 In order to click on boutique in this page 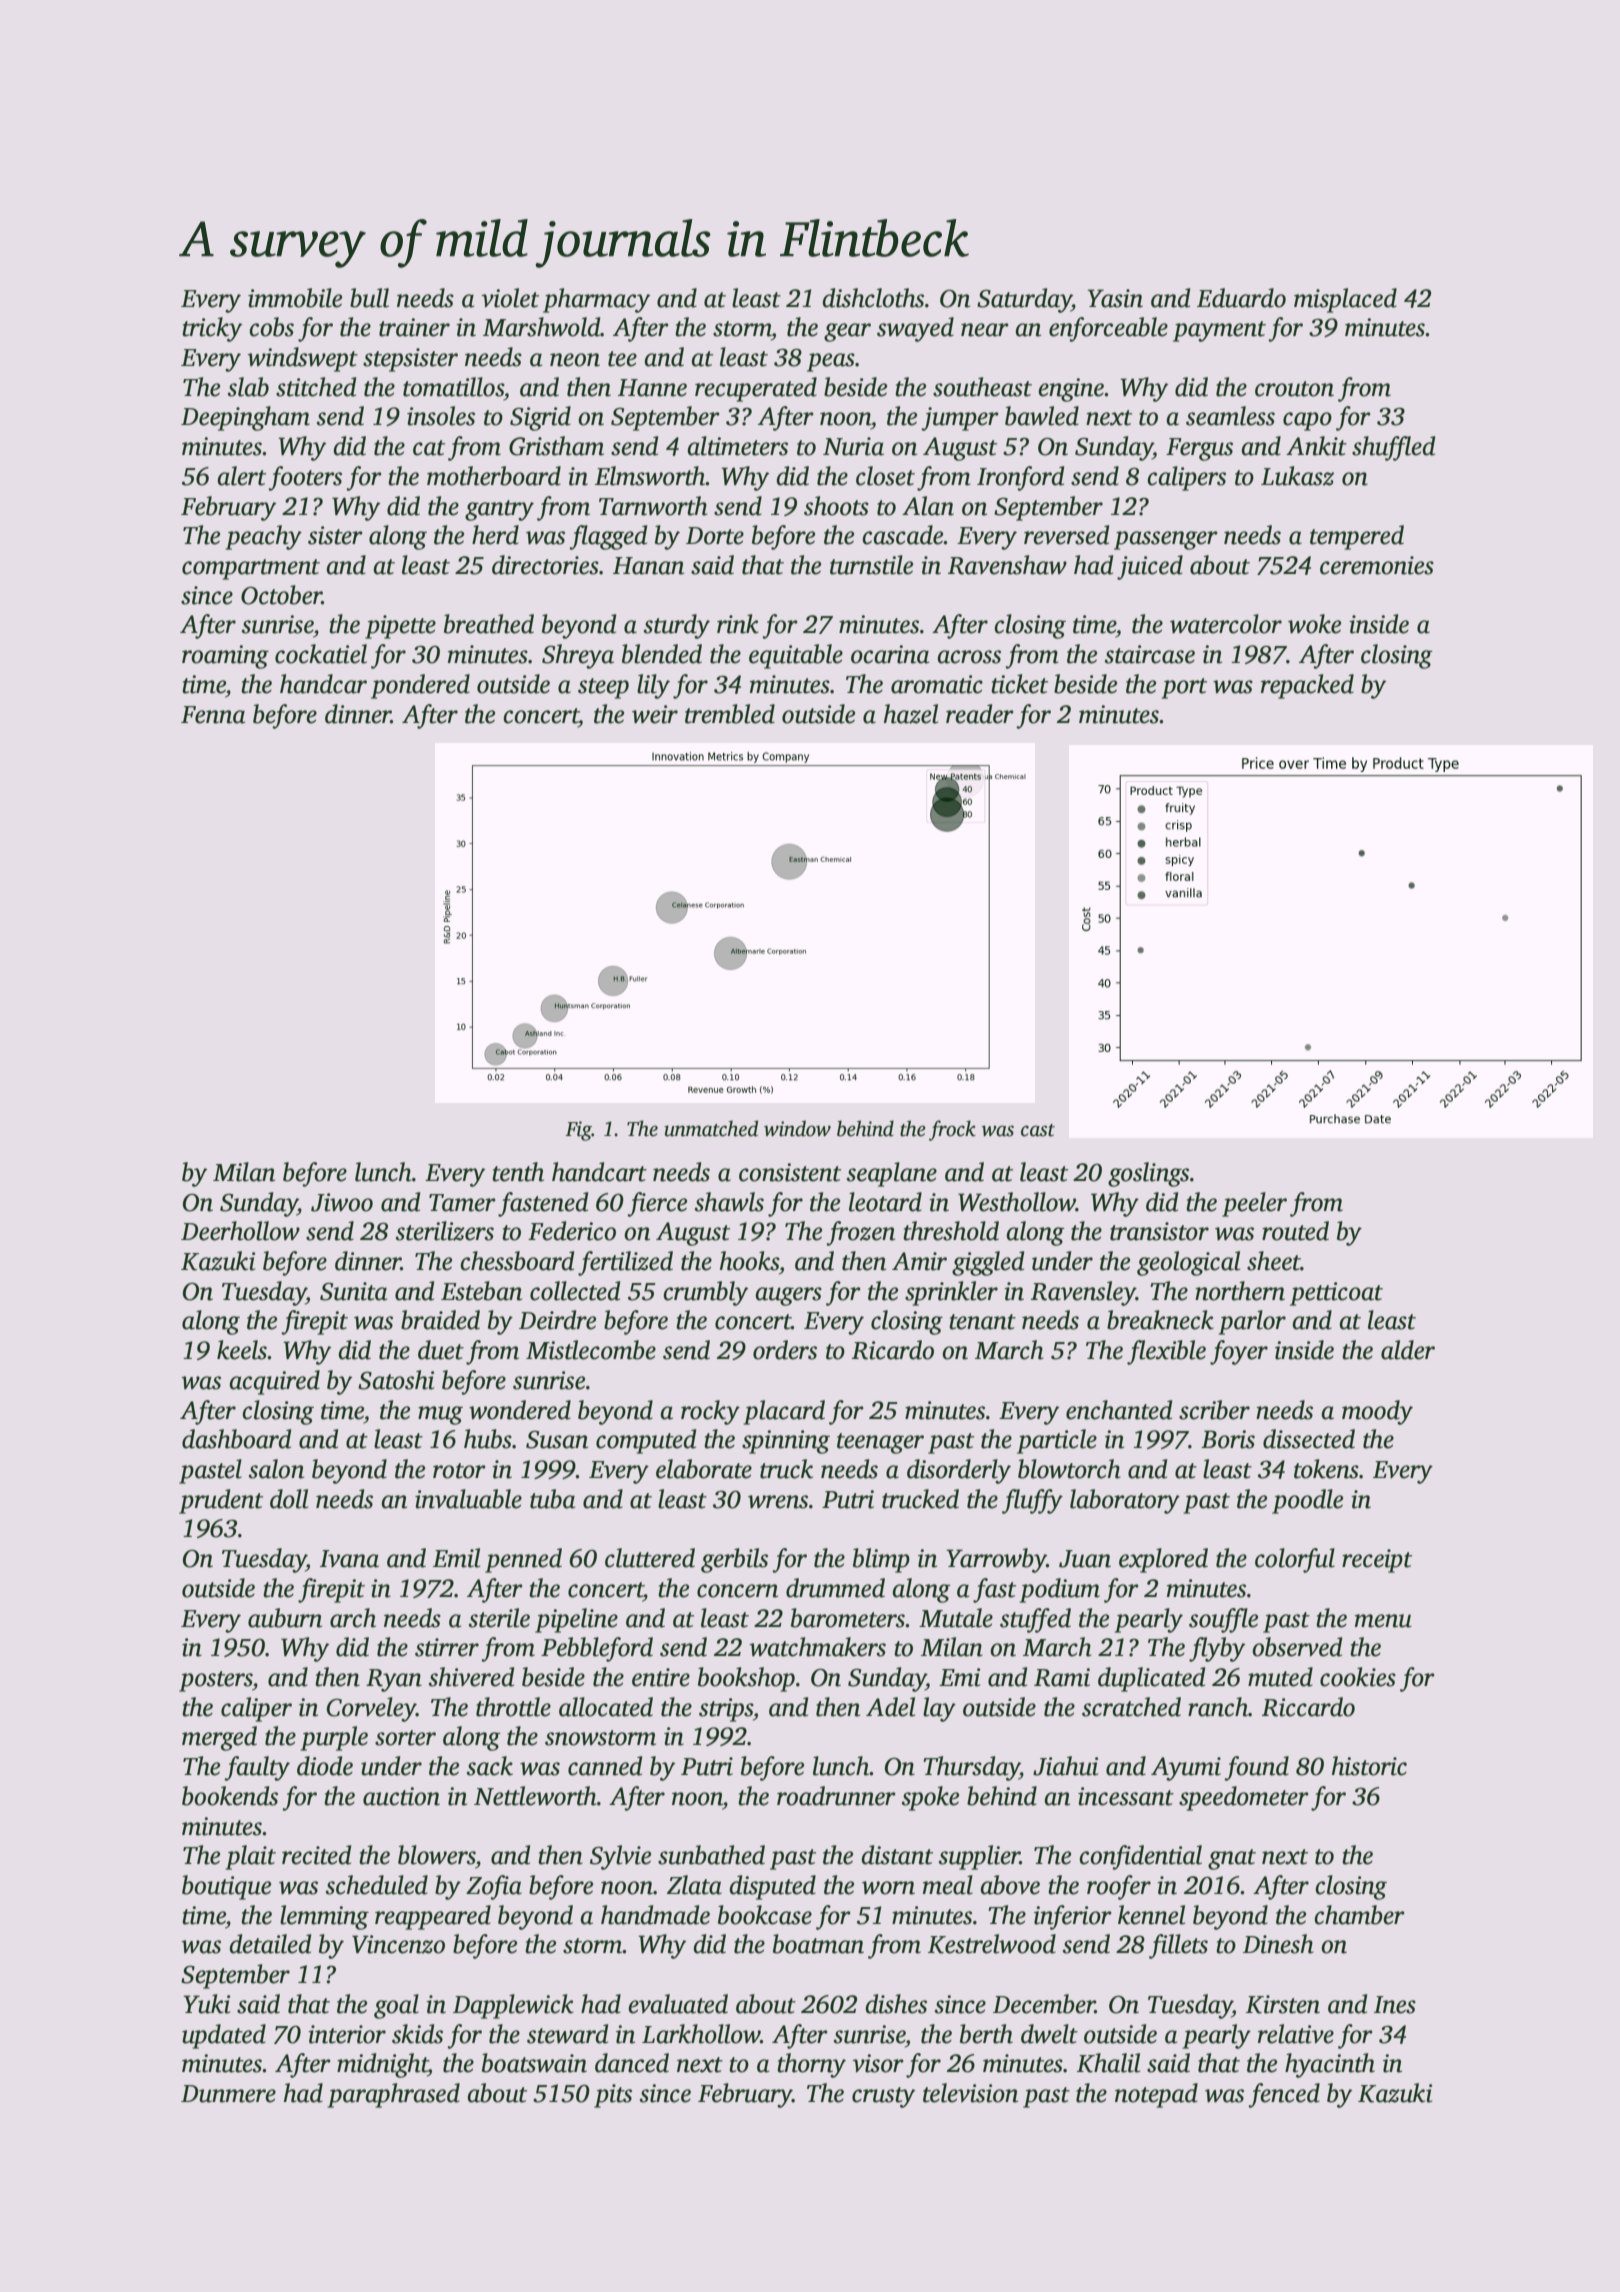, I will do `click(226, 1887)`.
